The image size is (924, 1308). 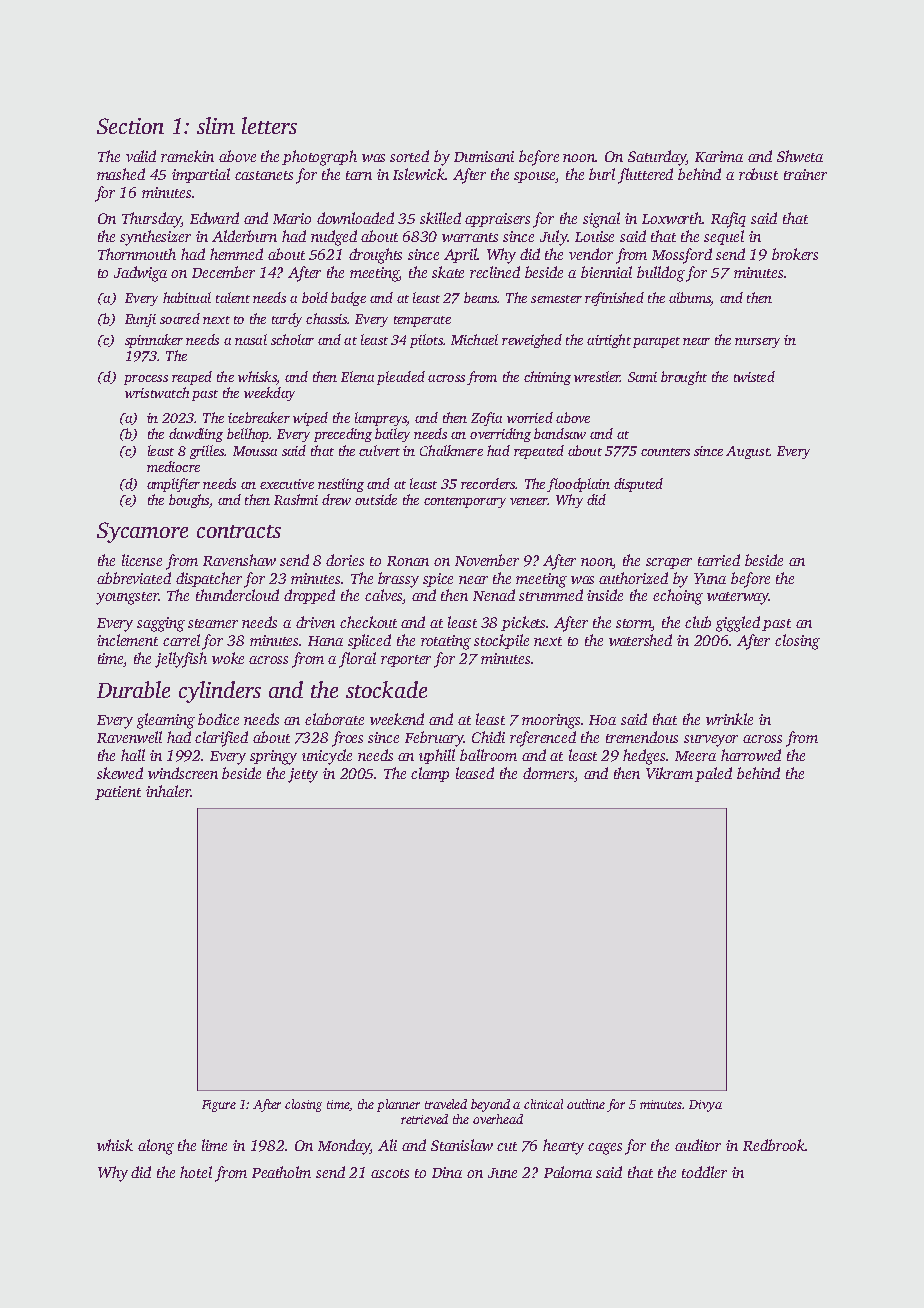 What do you see at coordinates (711, 741) in the image?
I see `surveyor` at bounding box center [711, 741].
